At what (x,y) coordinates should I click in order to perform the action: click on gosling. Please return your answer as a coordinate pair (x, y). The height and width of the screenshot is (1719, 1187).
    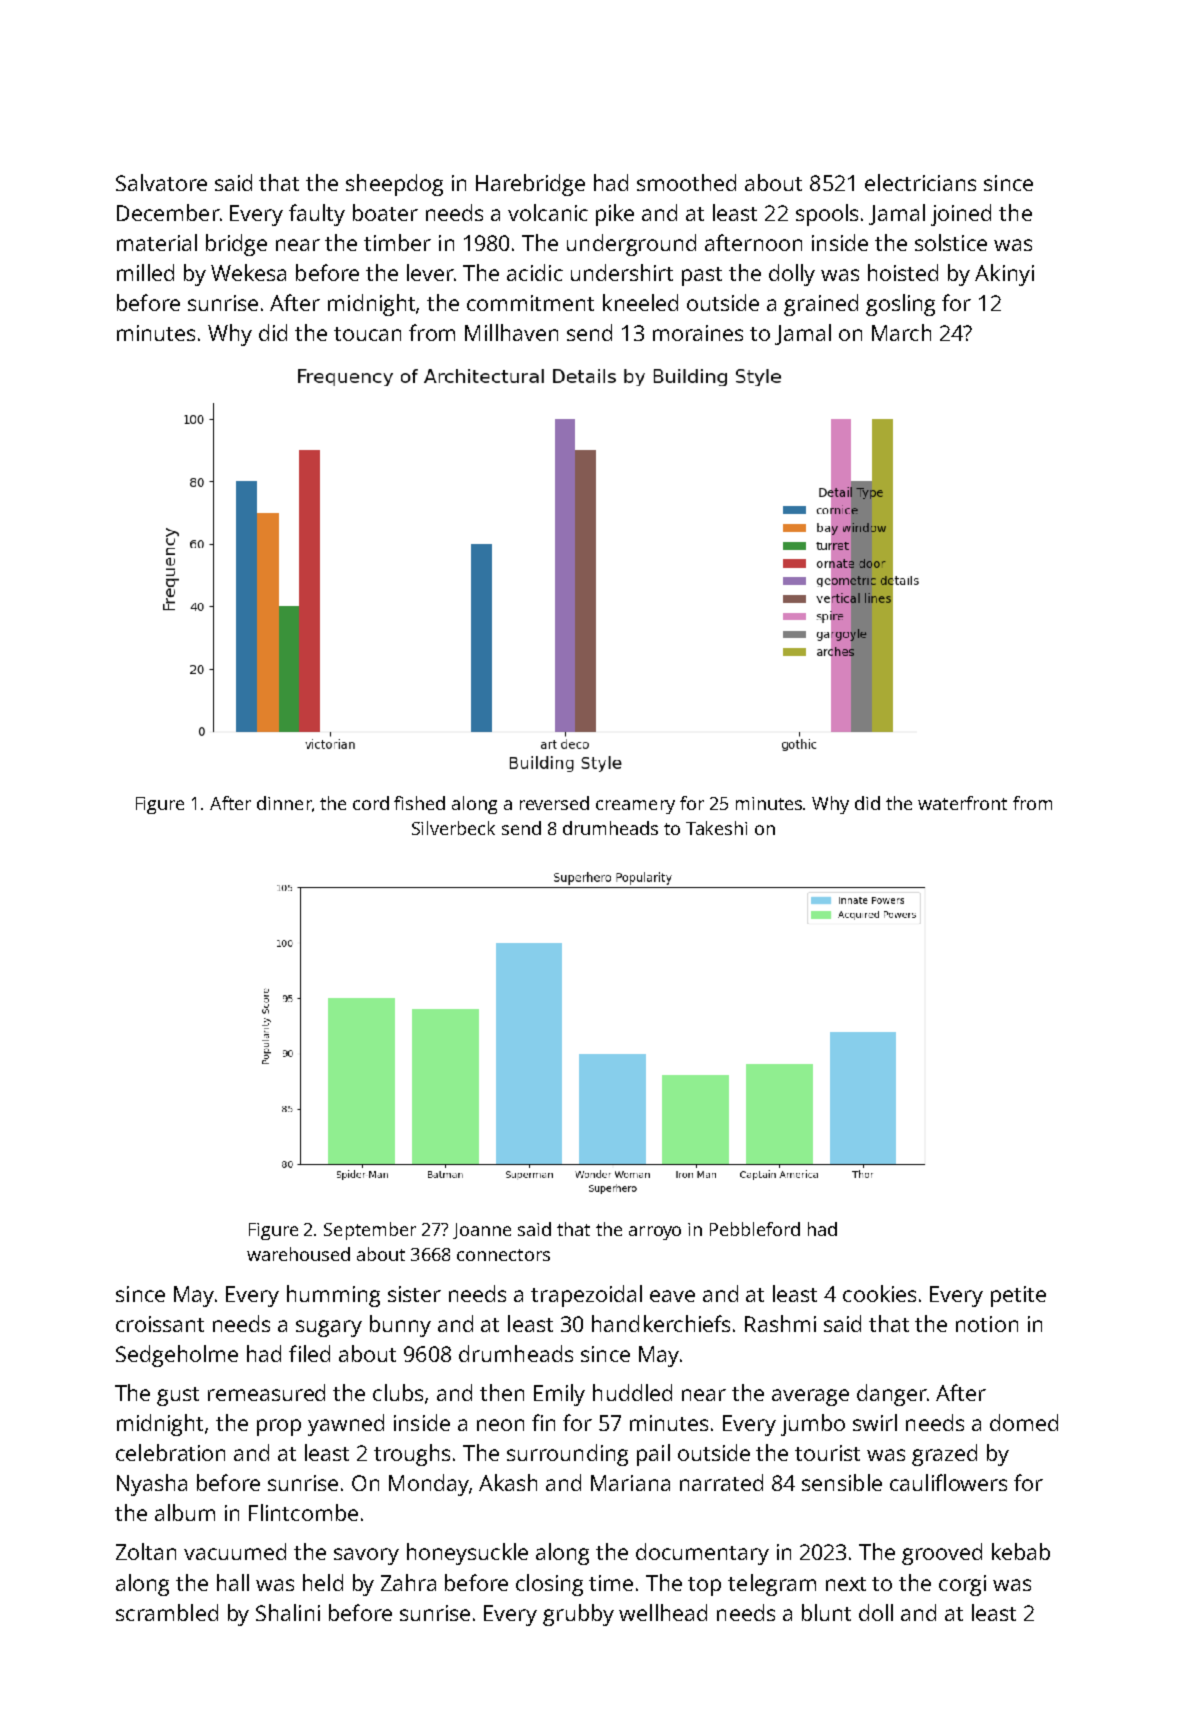
    Looking at the image, I should click on (900, 305).
